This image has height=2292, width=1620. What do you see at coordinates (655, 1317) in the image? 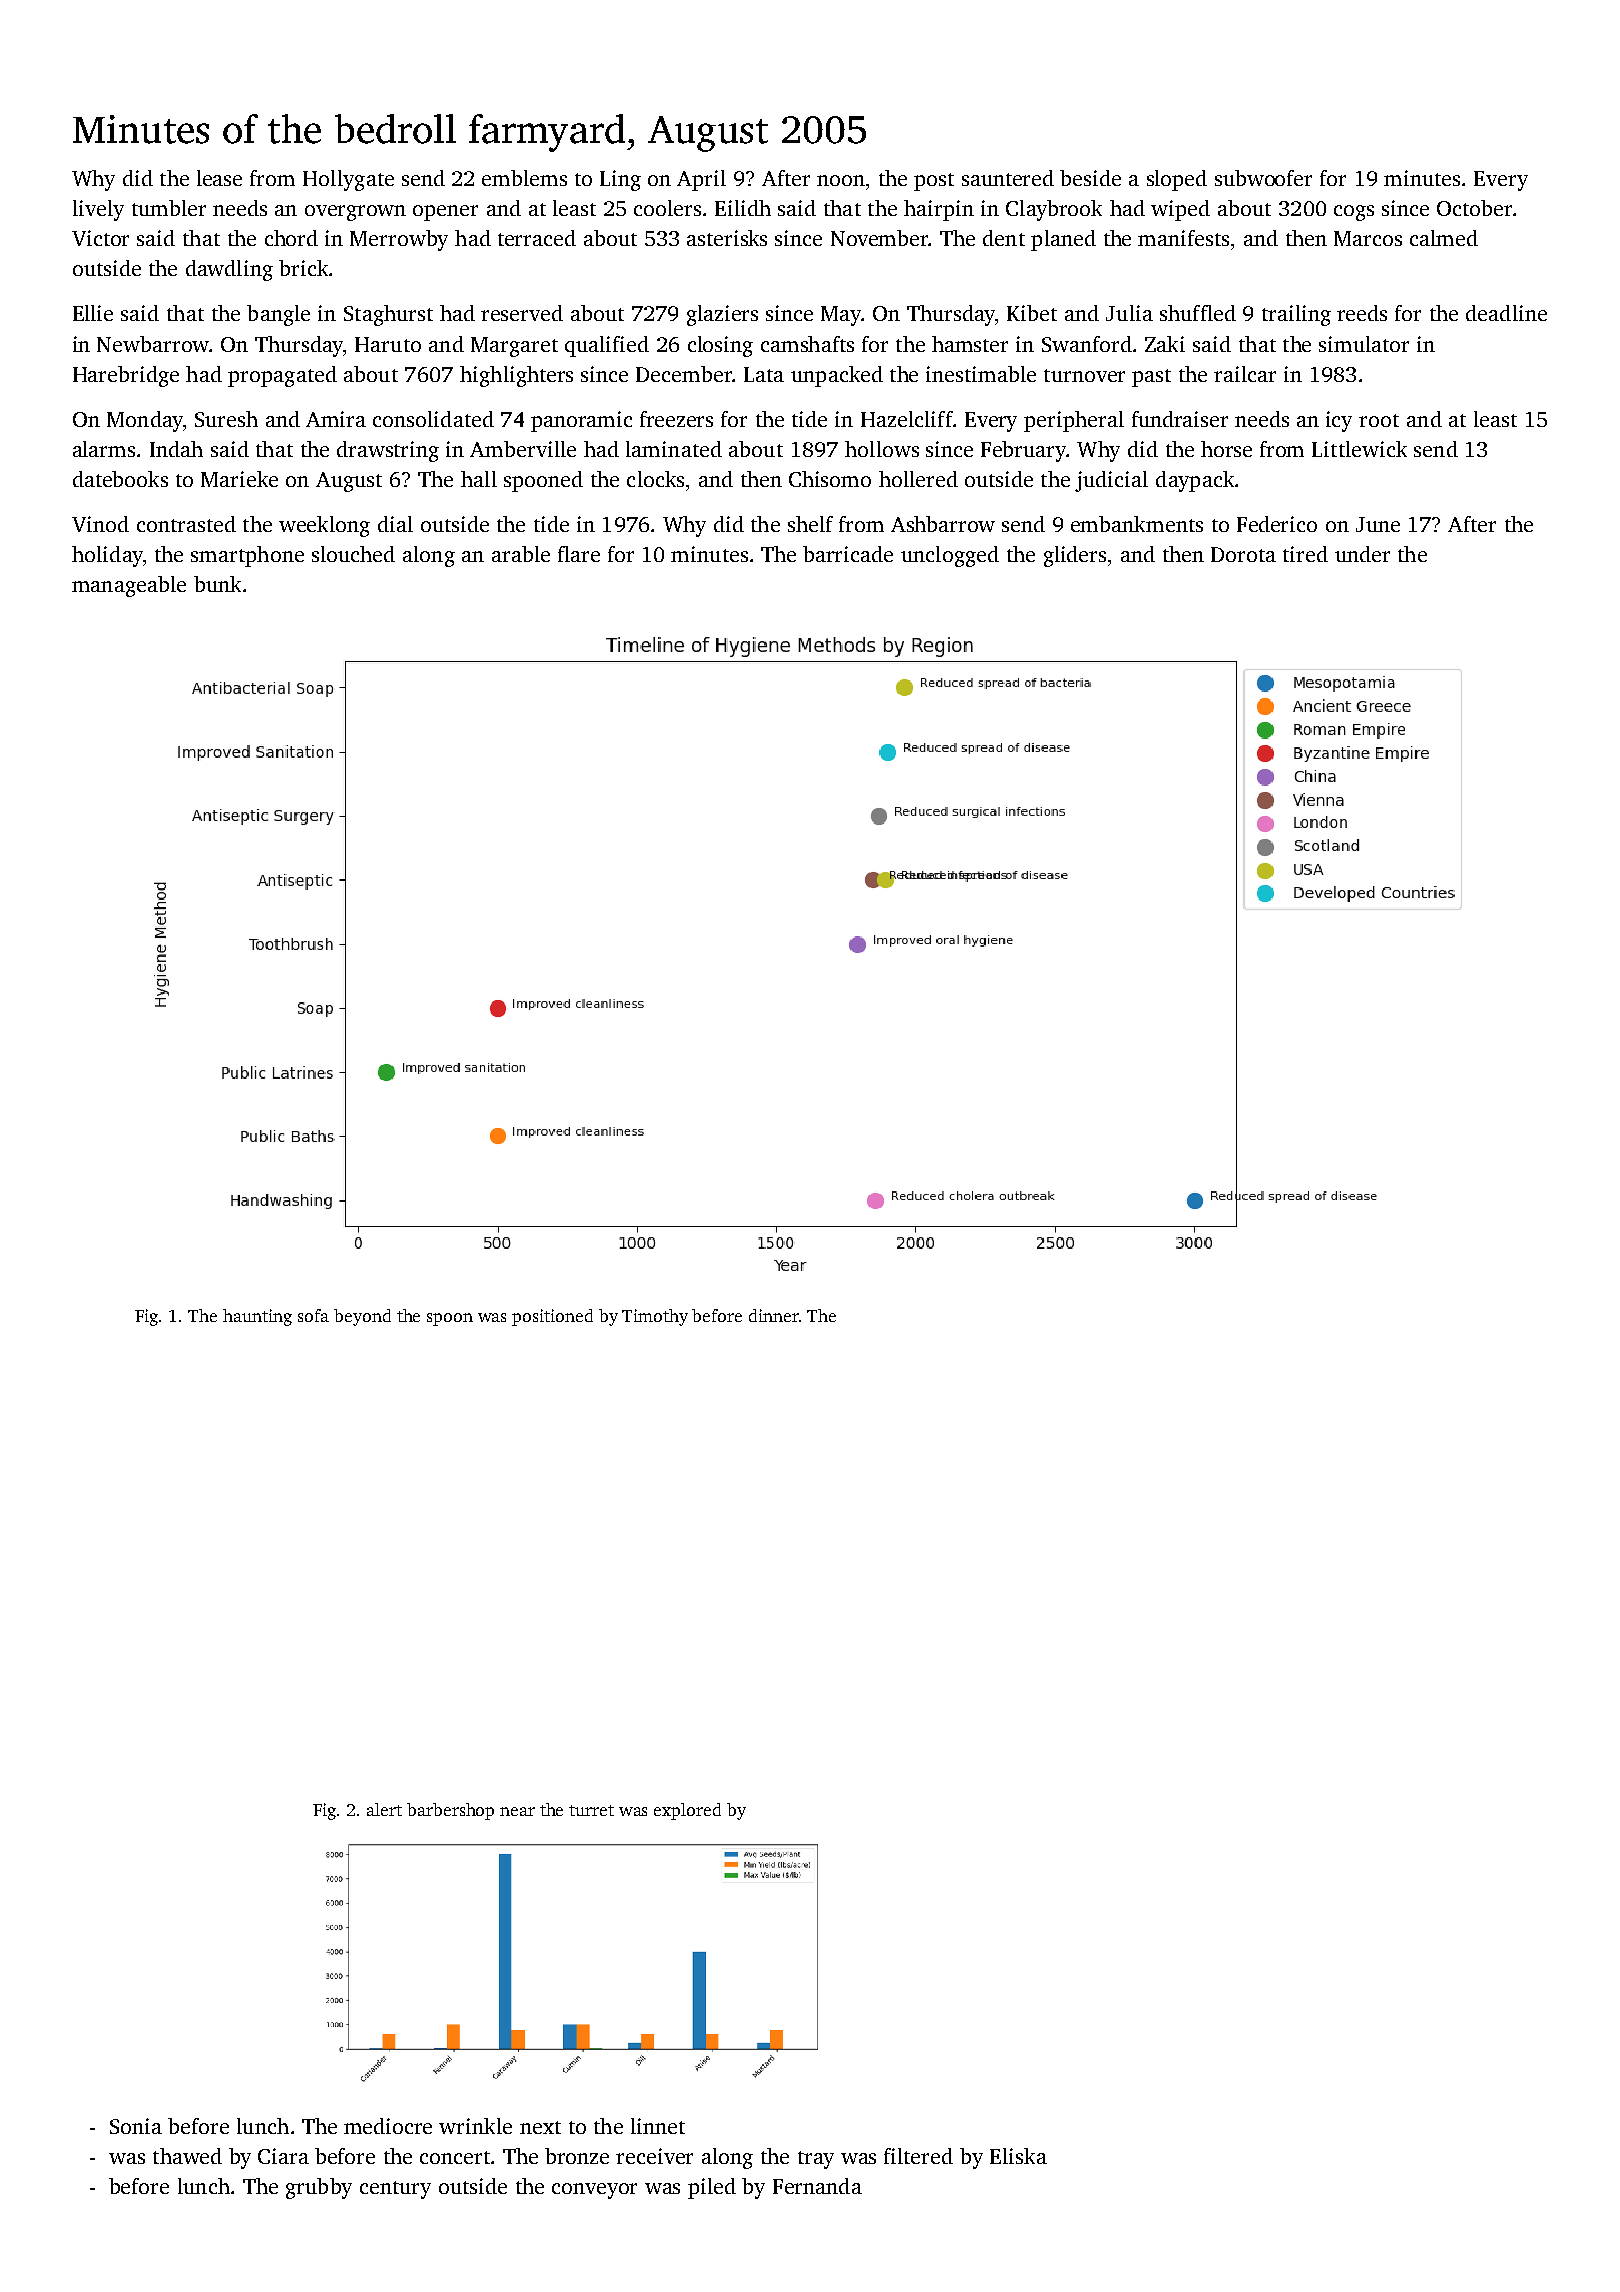
I see `Timothy` at bounding box center [655, 1317].
